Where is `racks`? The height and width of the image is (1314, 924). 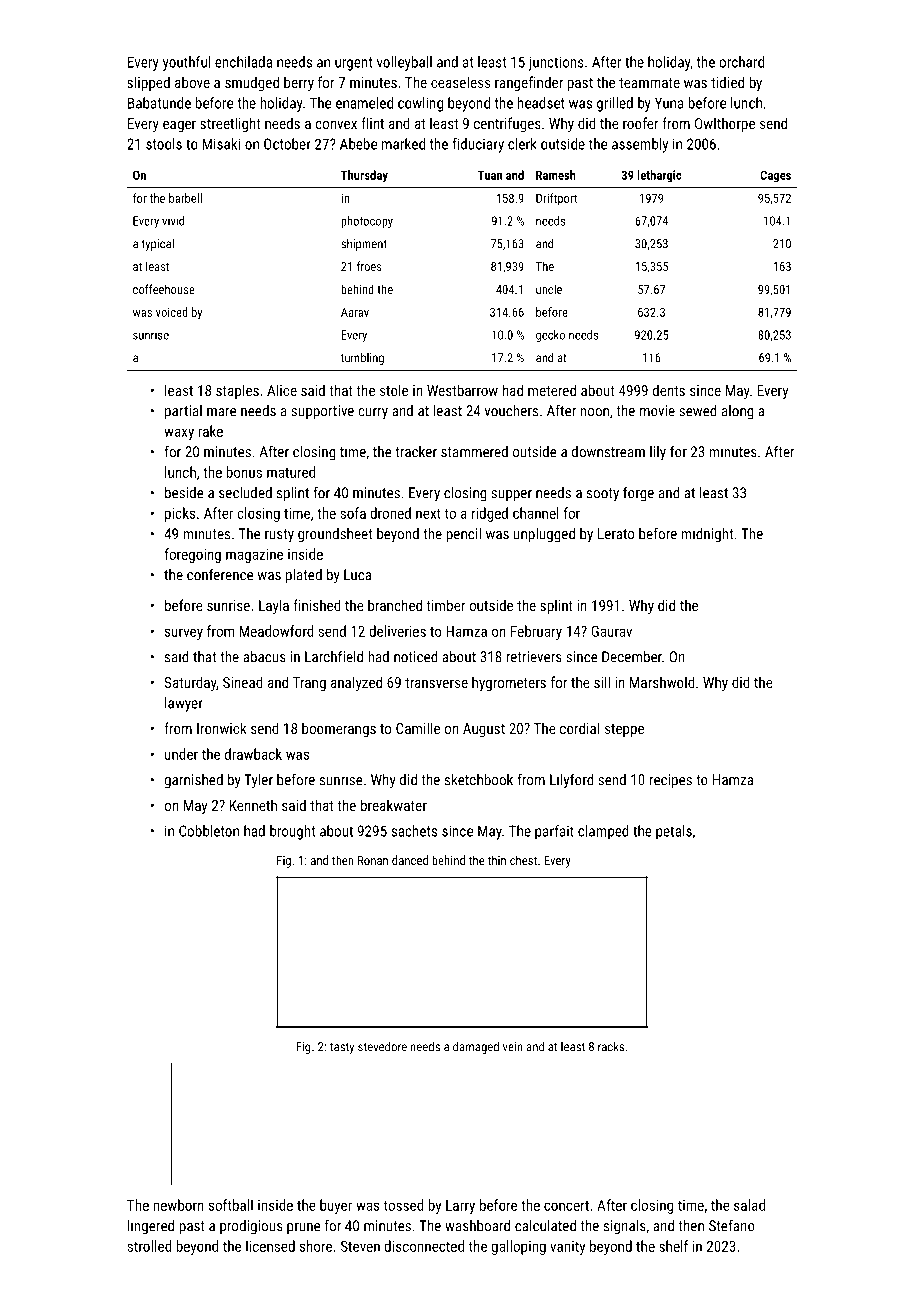
racks is located at coordinates (611, 1046).
